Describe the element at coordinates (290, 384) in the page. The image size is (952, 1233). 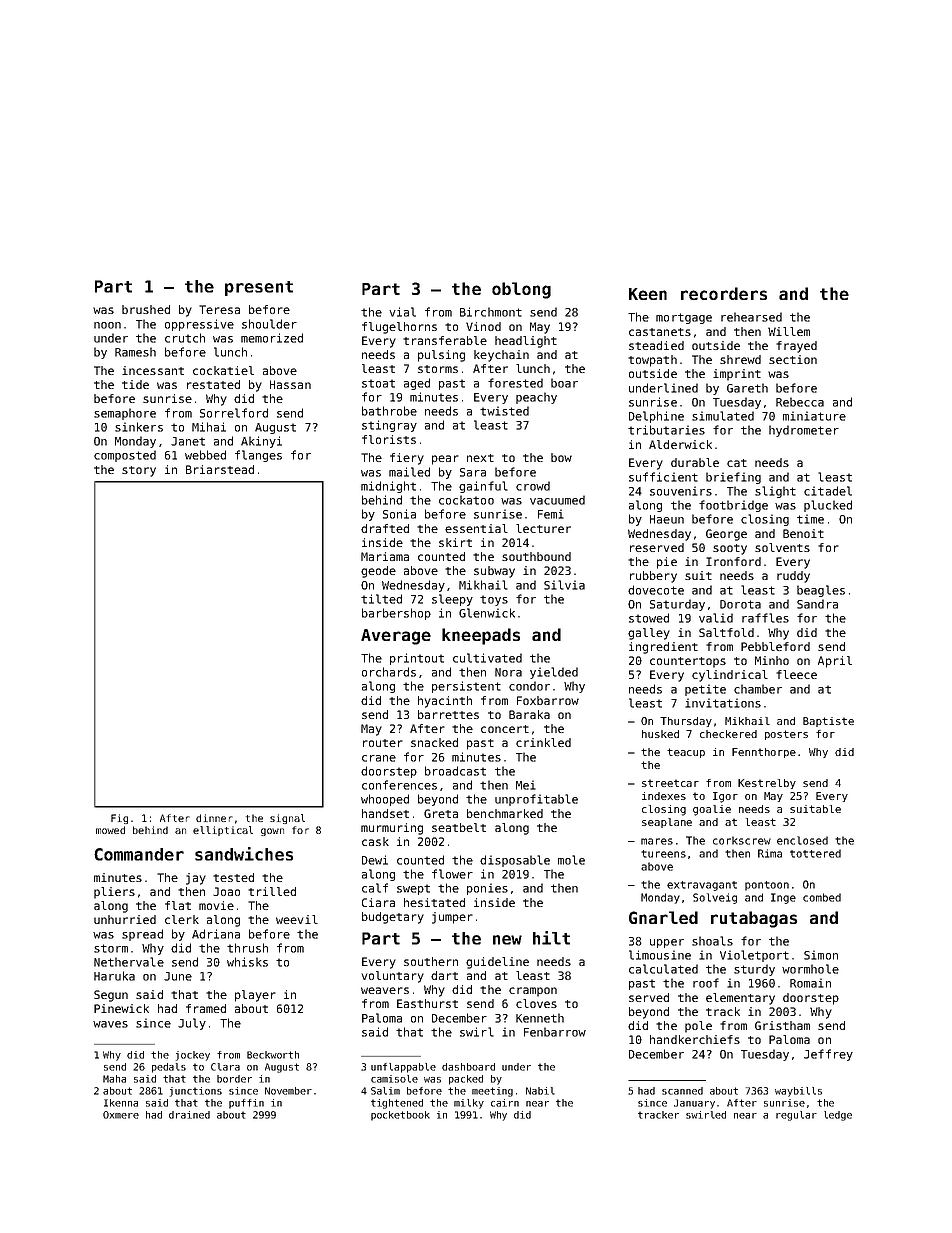
I see `Hassan` at that location.
